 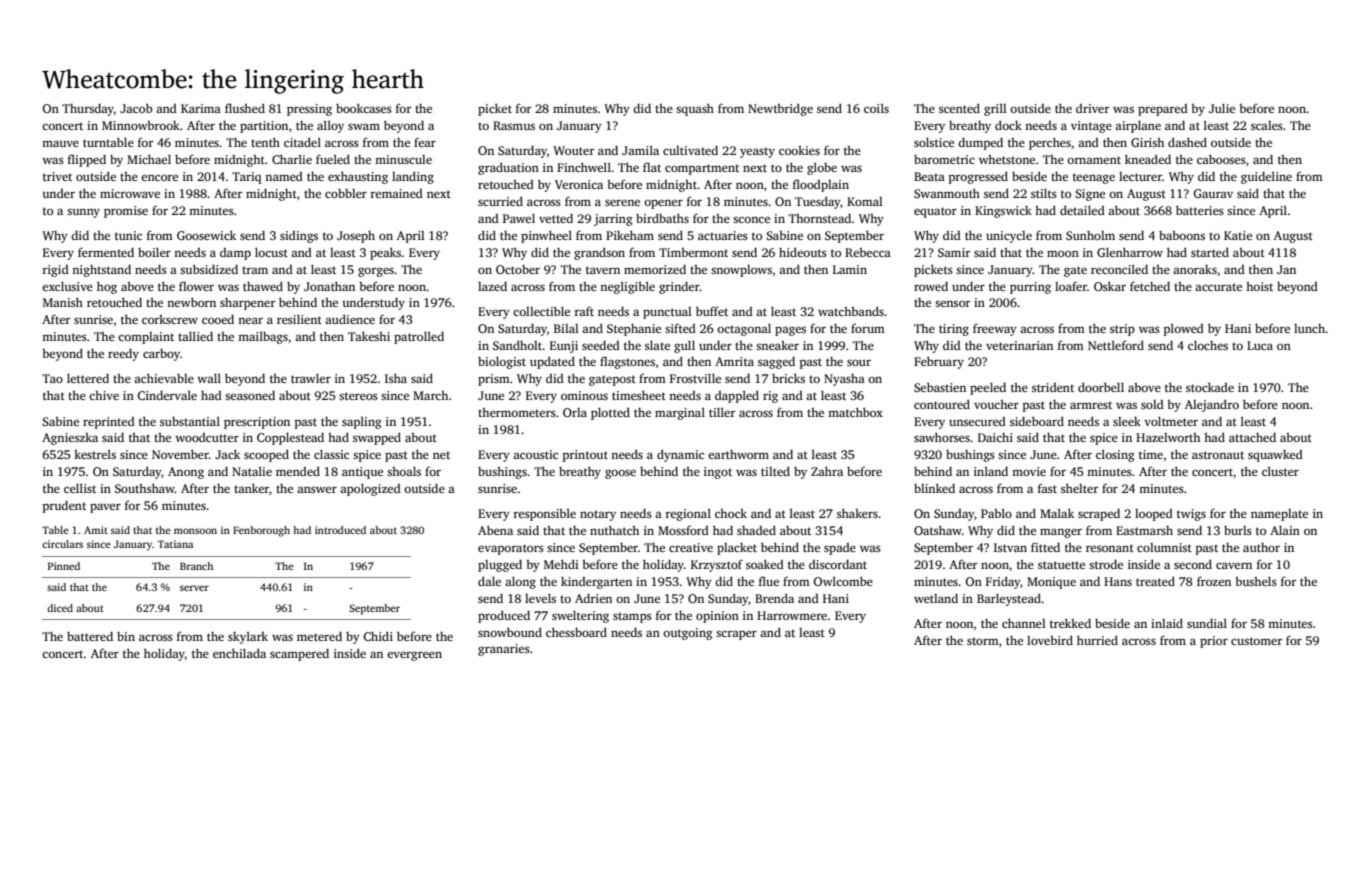 I want to click on kestrels, so click(x=95, y=454).
